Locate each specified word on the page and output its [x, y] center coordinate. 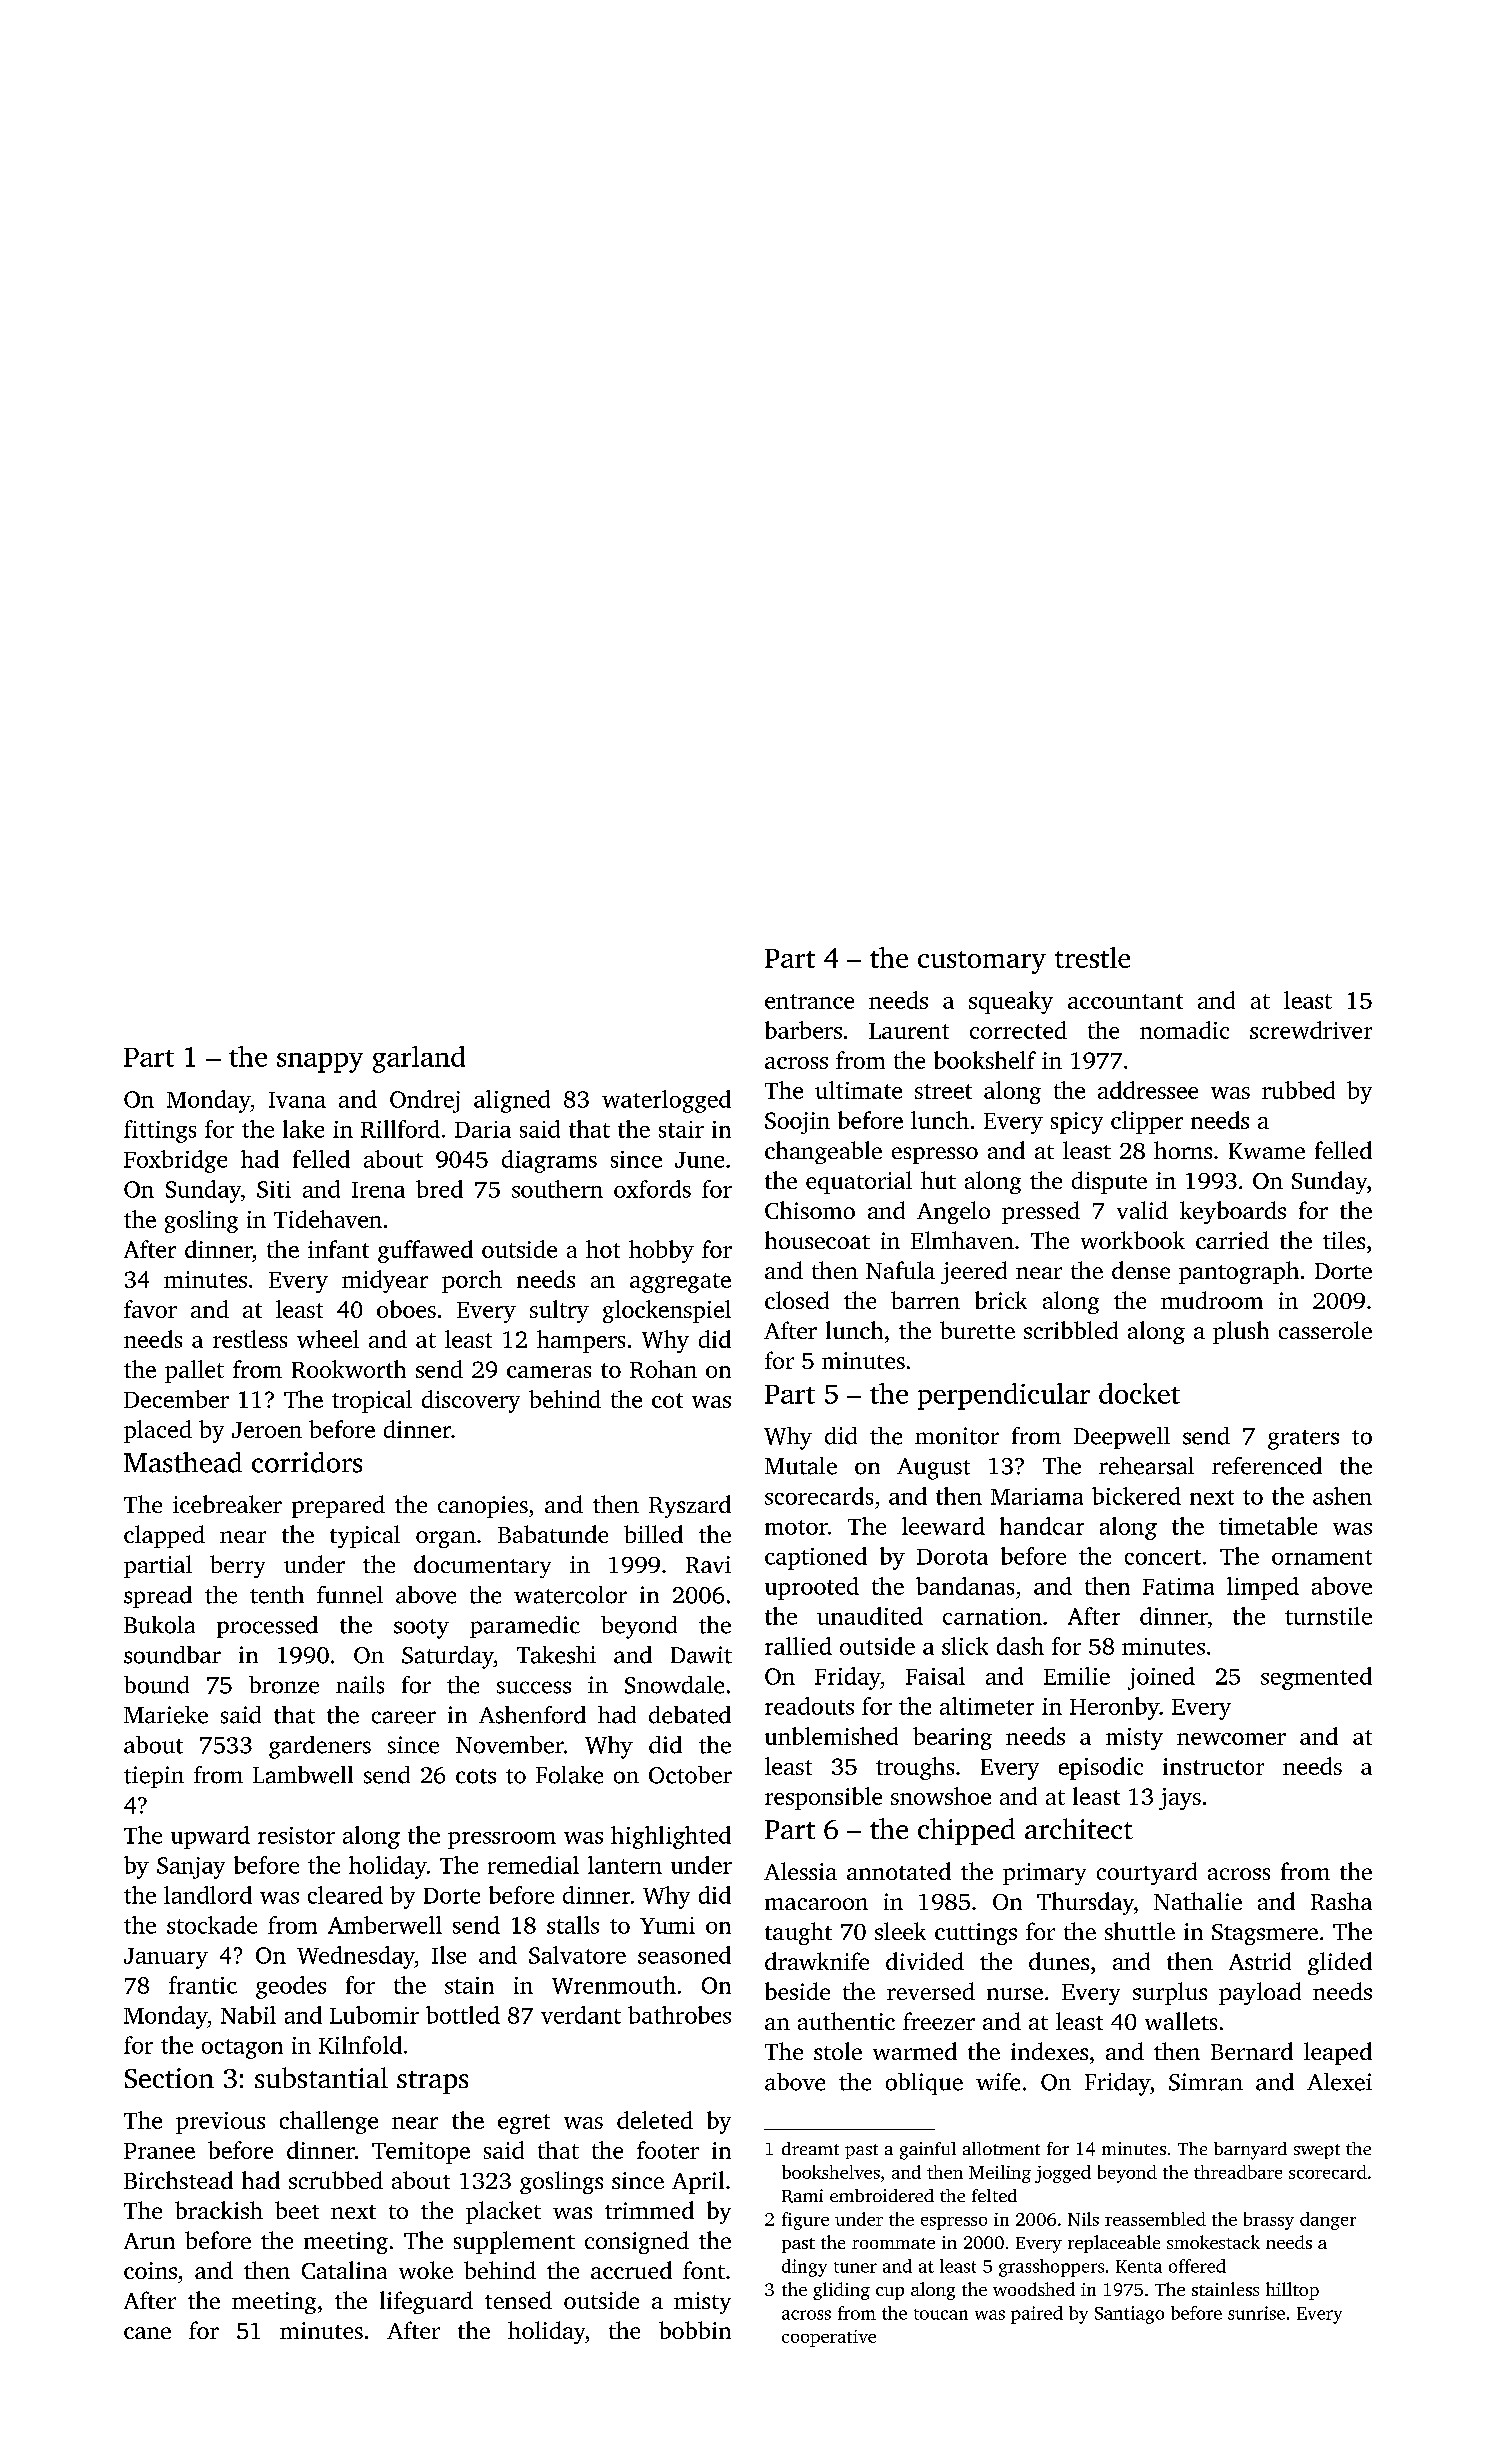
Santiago [1129, 2315]
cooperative [829, 2338]
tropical [372, 1401]
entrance [809, 1001]
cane [147, 2333]
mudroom [1212, 1300]
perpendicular [1004, 1396]
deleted [655, 2120]
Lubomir [374, 2015]
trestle [1092, 957]
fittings [160, 1131]
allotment [1001, 2148]
